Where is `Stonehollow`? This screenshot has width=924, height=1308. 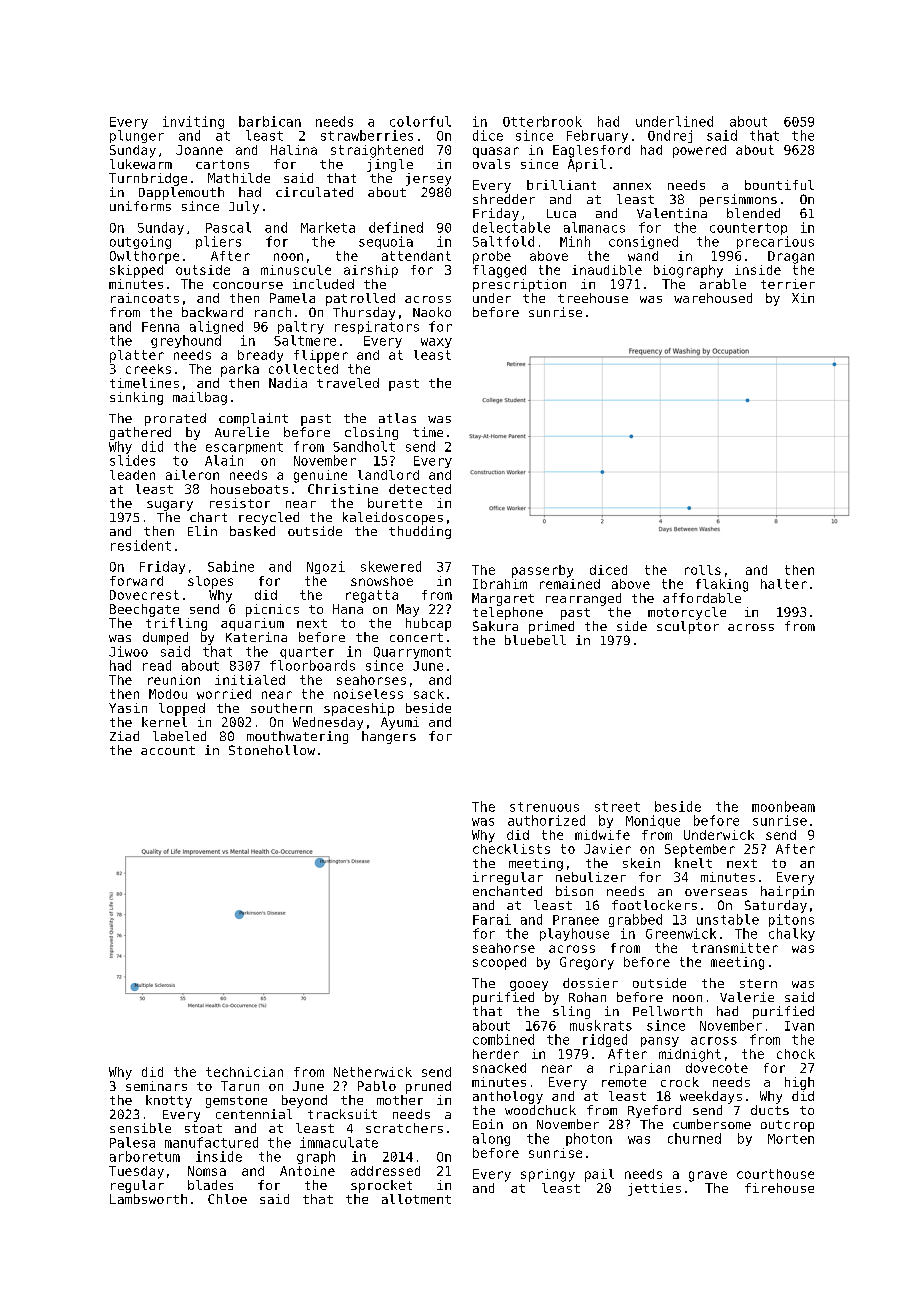 Stonehollow is located at coordinates (272, 750).
